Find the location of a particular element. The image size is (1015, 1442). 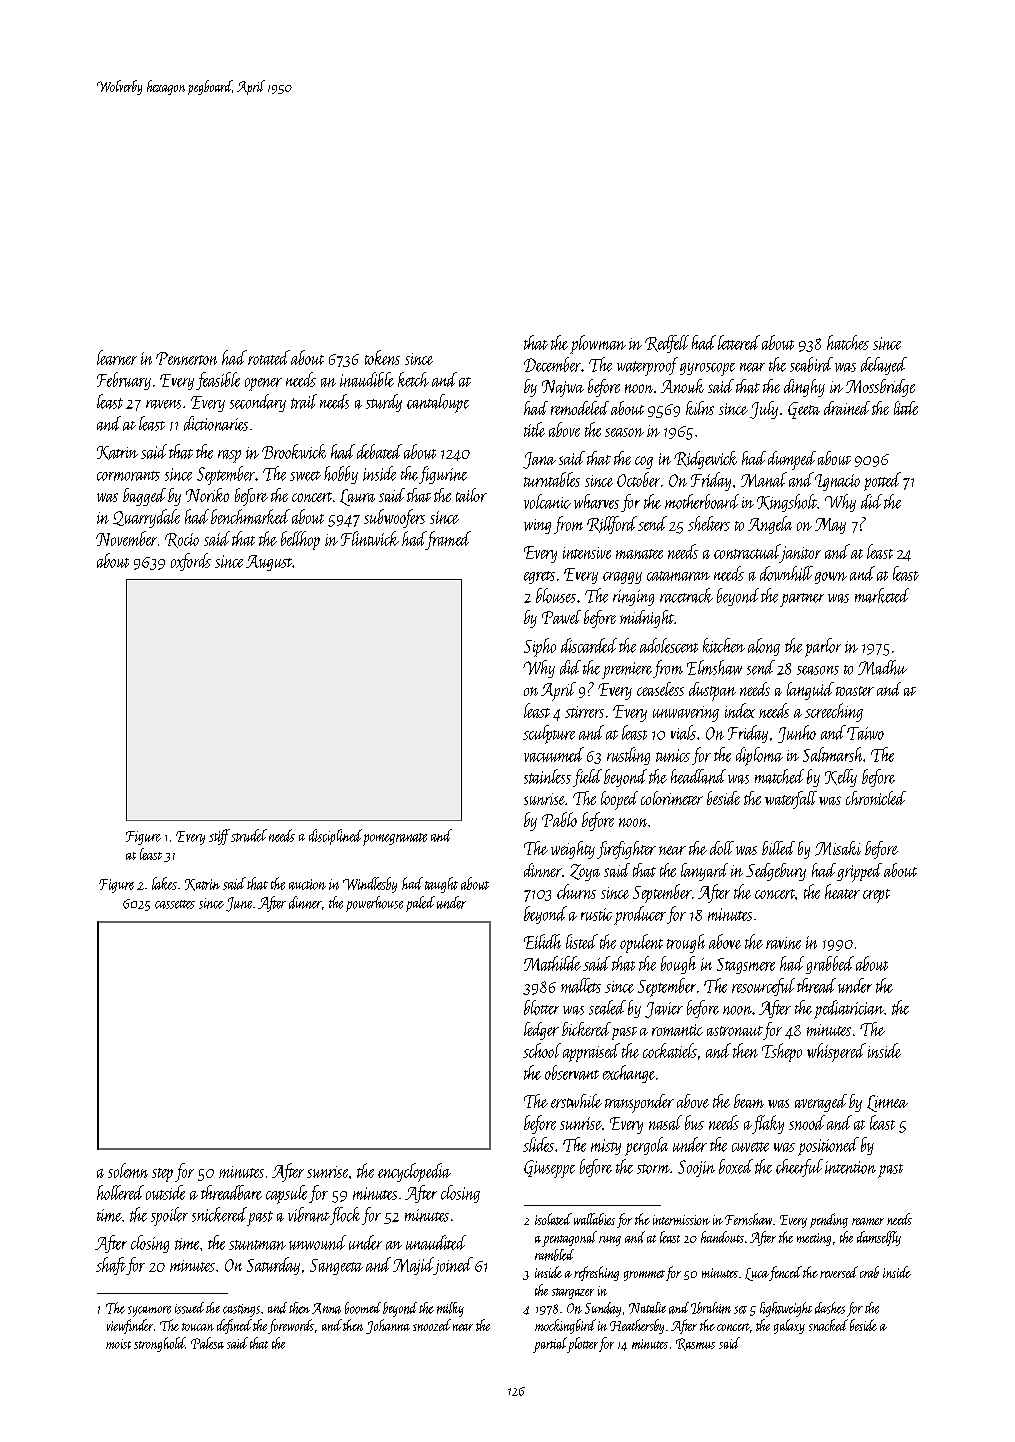

romantic is located at coordinates (677, 1030).
